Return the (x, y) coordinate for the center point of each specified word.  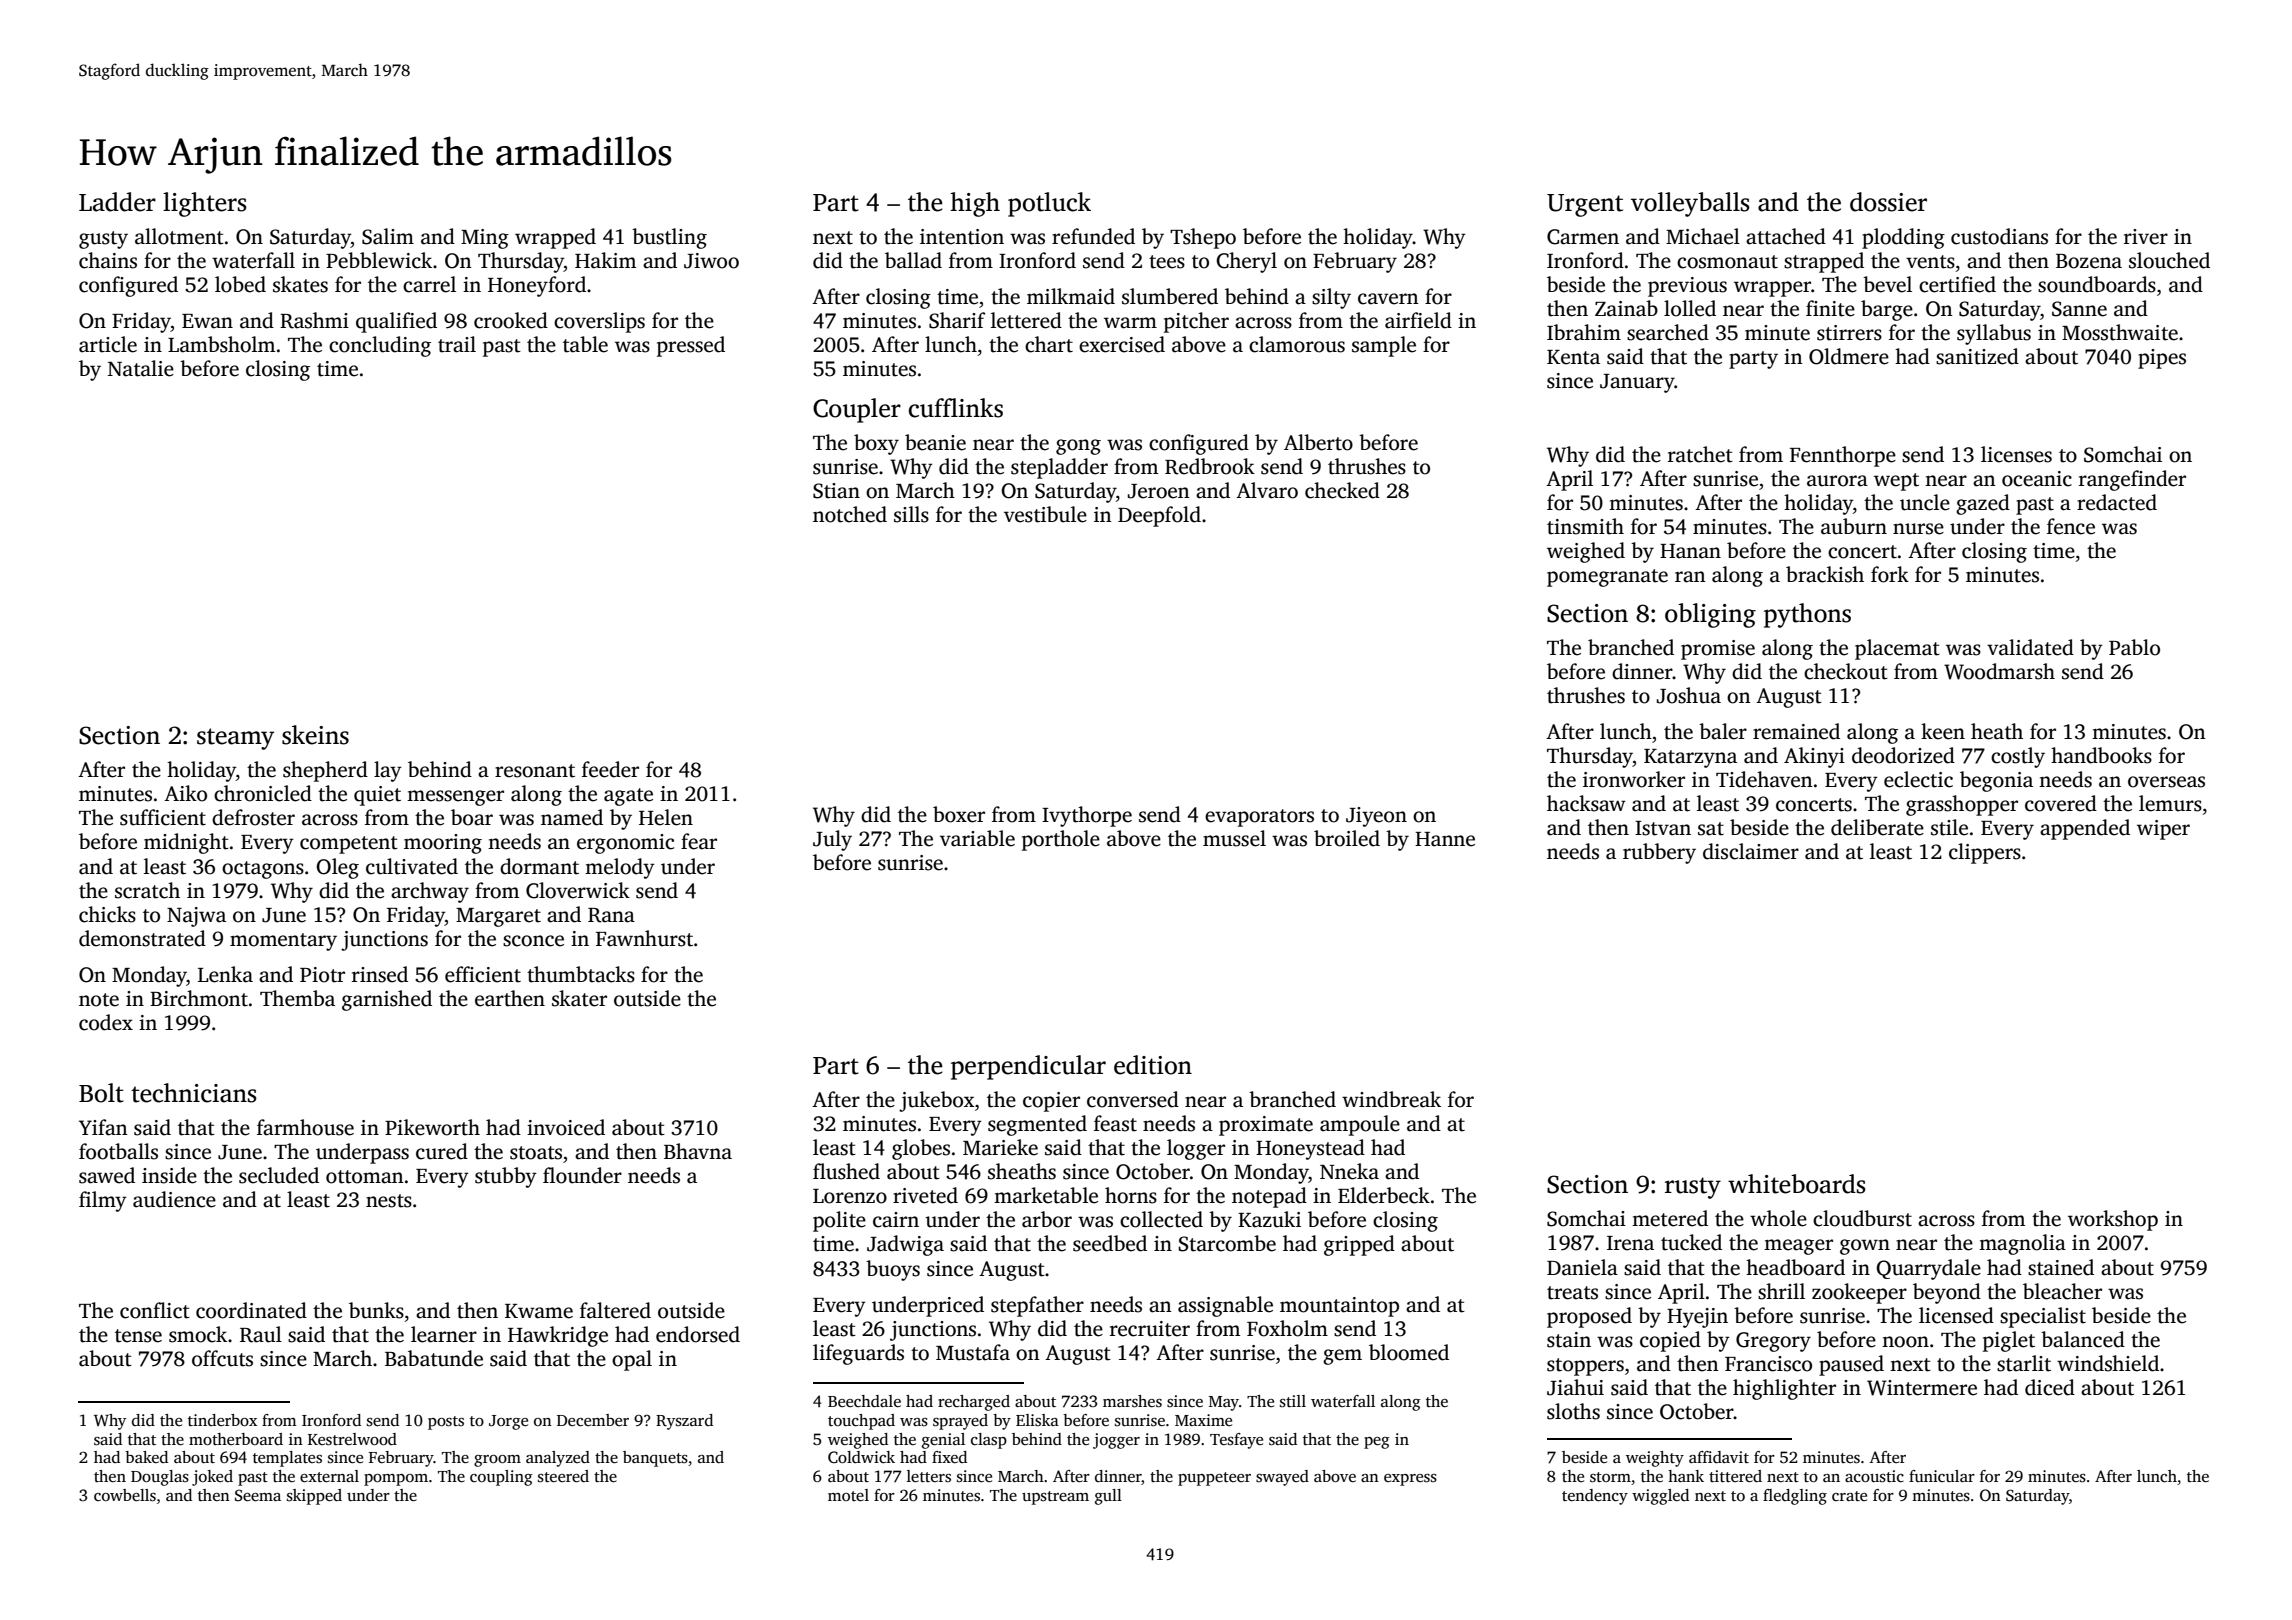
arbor (1047, 1219)
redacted (2117, 502)
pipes (2162, 359)
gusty (103, 240)
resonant (535, 771)
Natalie (141, 368)
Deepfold (1159, 516)
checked (1342, 490)
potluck (1049, 204)
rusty (1693, 1188)
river (2146, 237)
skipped (314, 1497)
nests (389, 1201)
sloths (1573, 1411)
